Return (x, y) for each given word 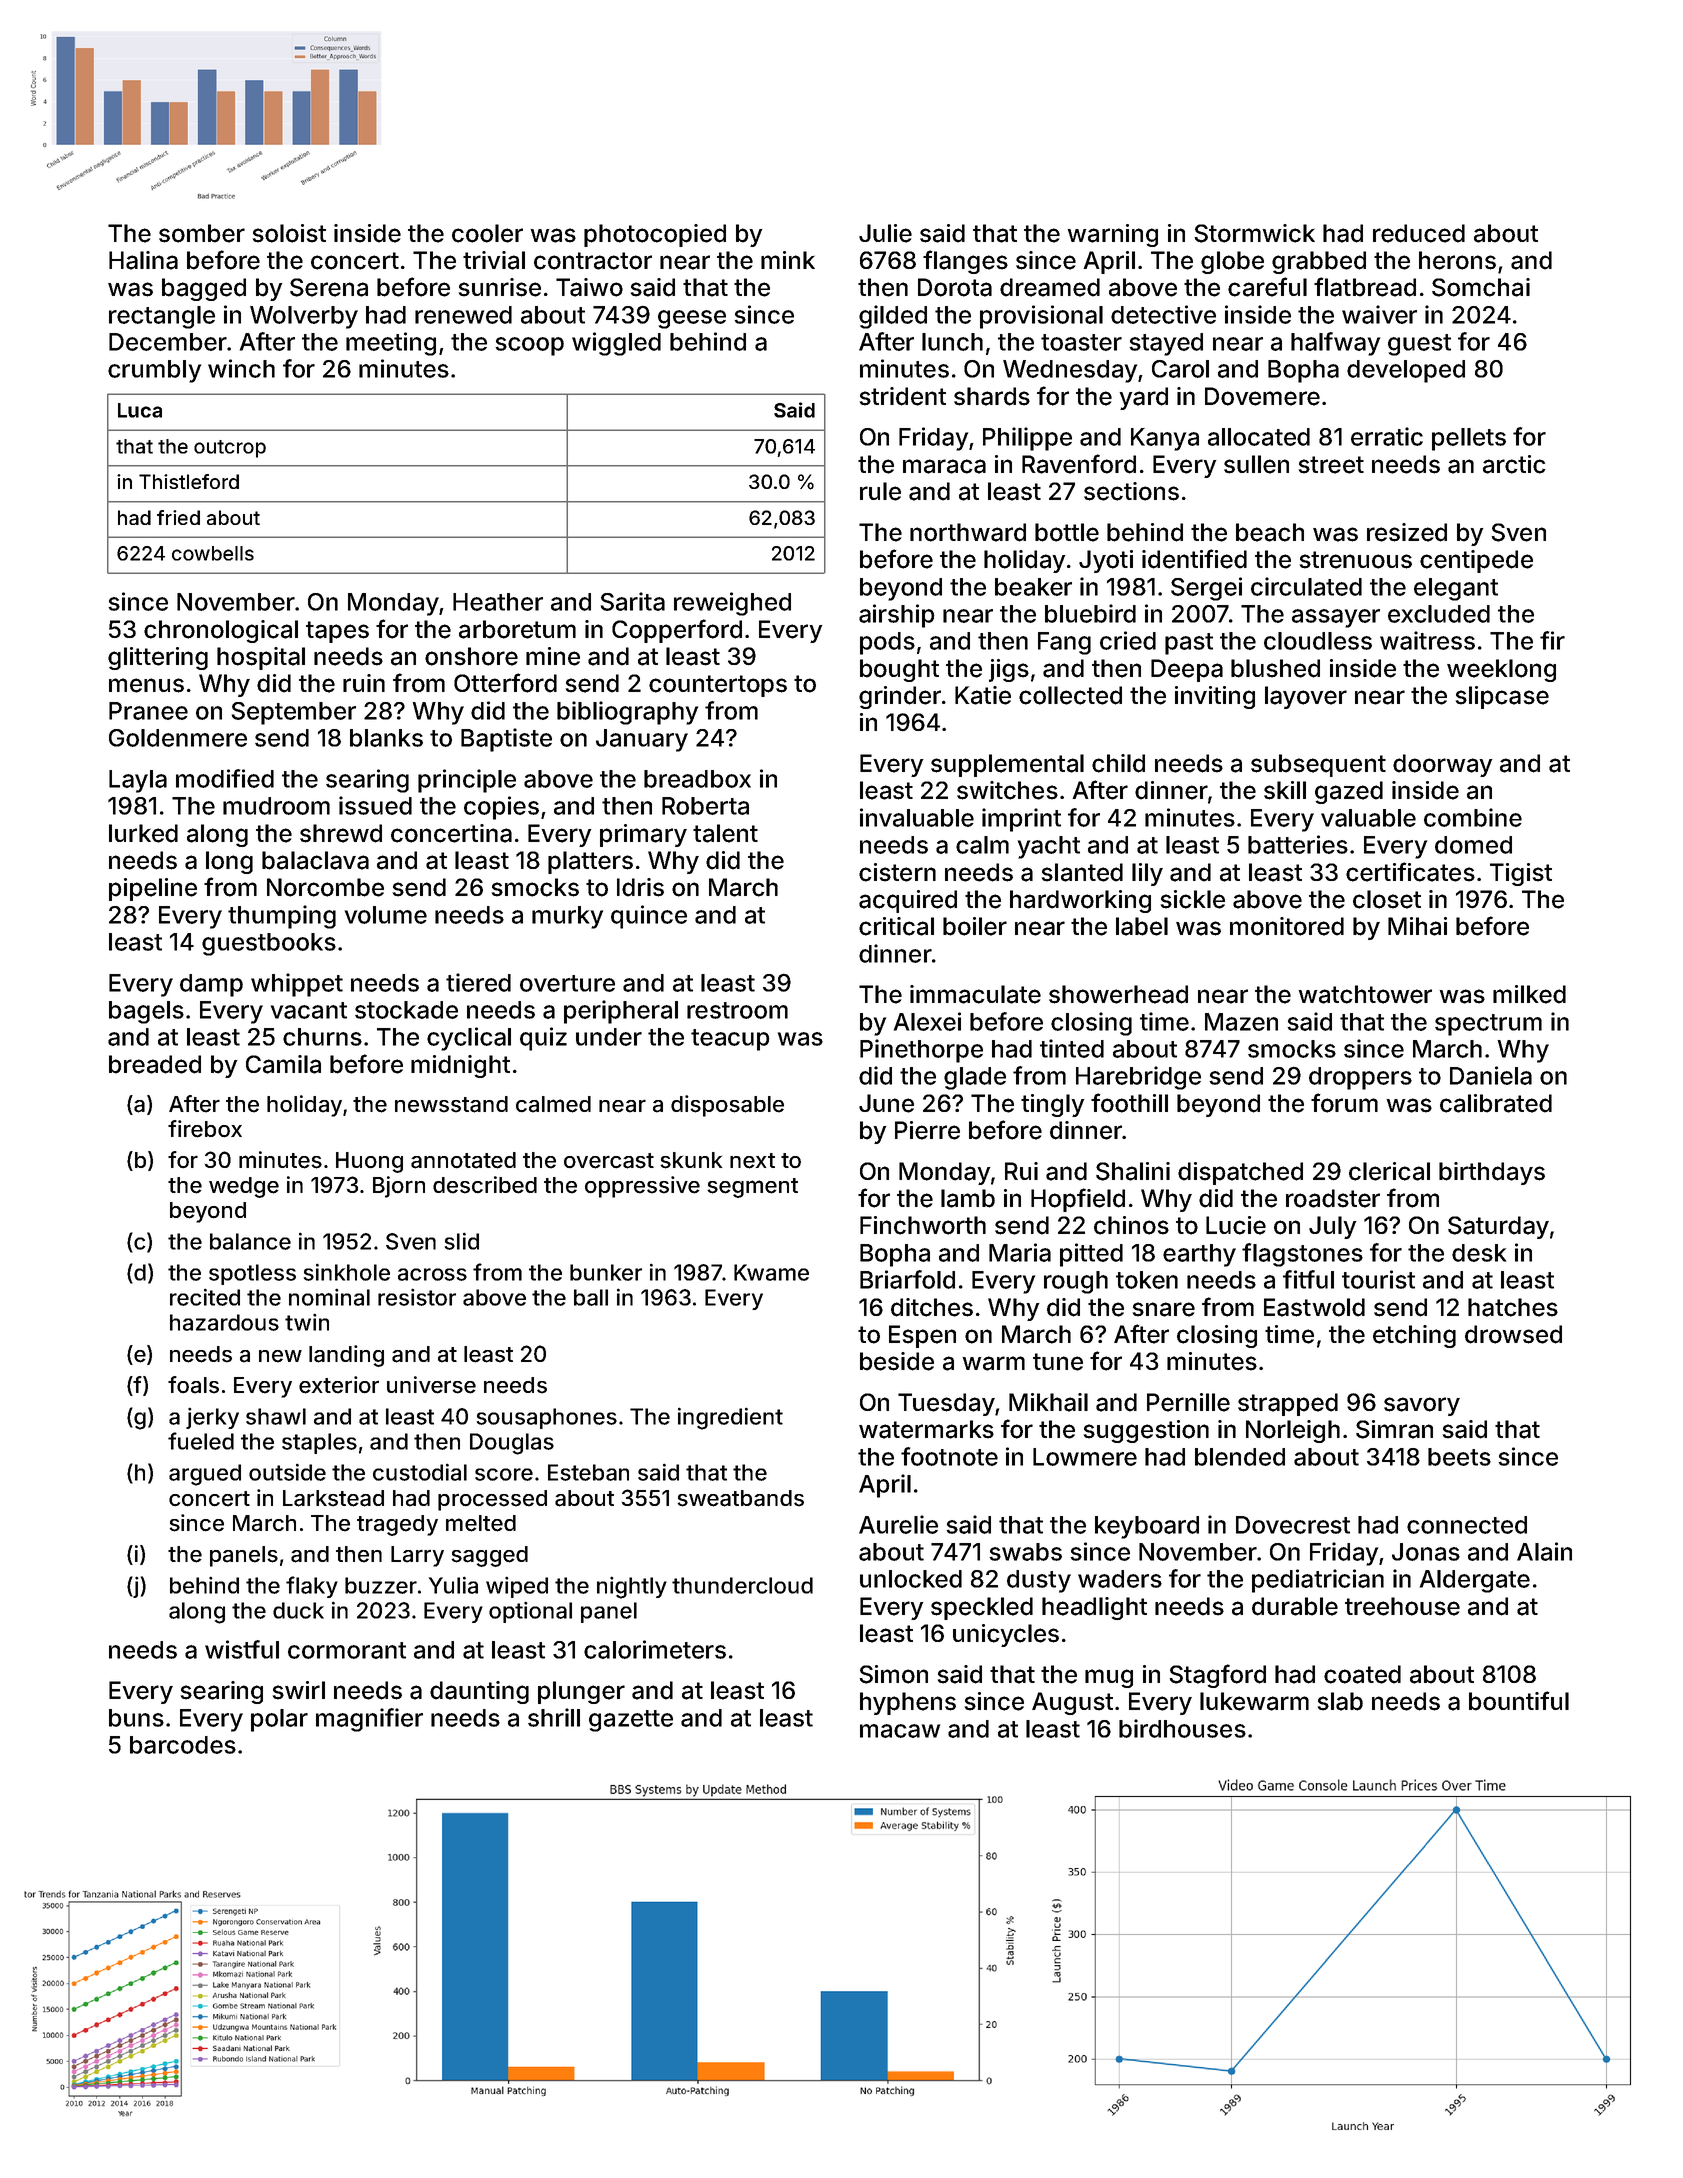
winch (241, 368)
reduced (1419, 233)
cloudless (1318, 641)
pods (887, 643)
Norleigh (1293, 1431)
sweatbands (740, 1498)
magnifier (369, 1720)
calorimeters (655, 1649)
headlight (1094, 1608)
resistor (417, 1297)
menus (146, 685)
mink (788, 260)
